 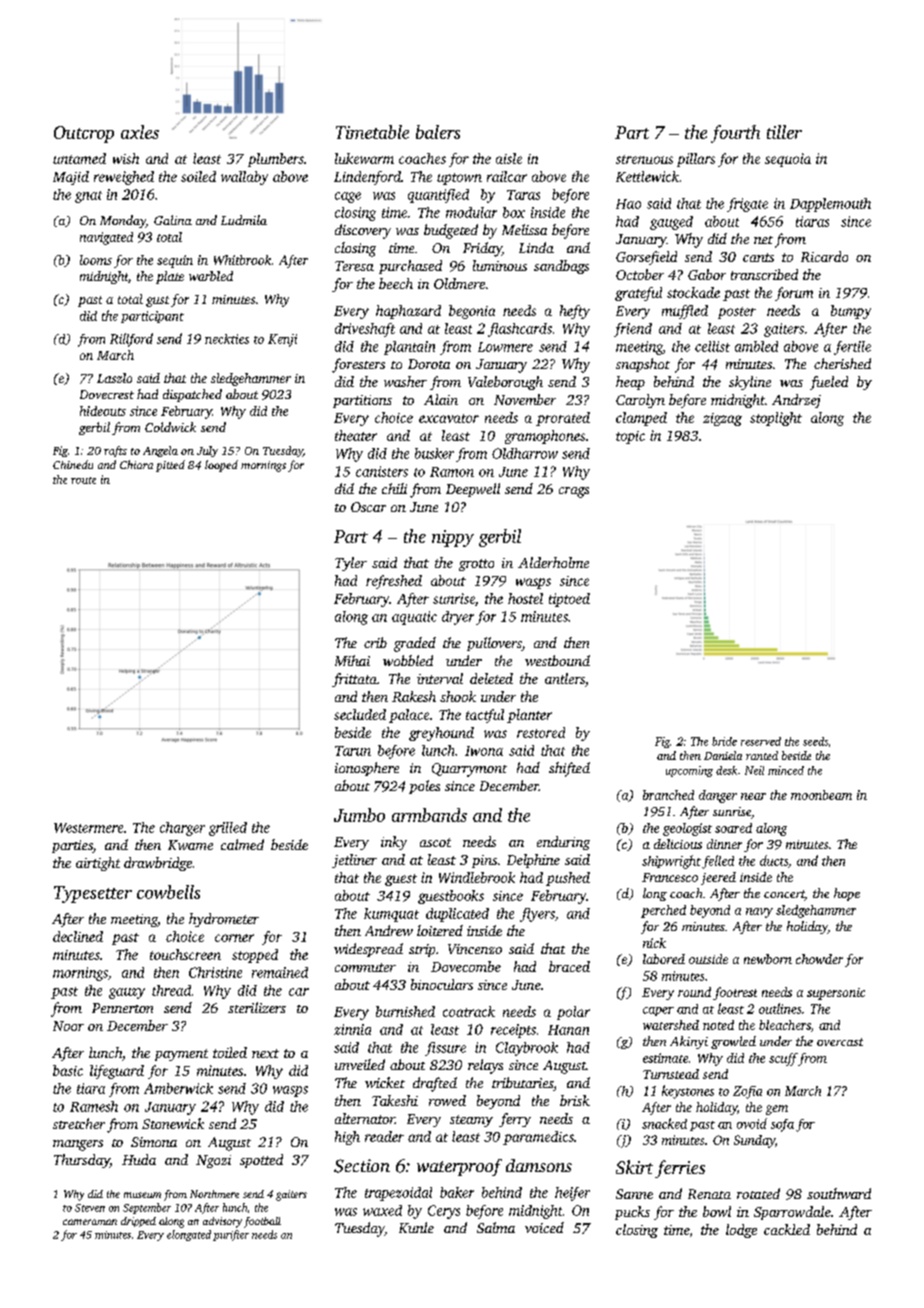 I want to click on looms, so click(x=96, y=260).
